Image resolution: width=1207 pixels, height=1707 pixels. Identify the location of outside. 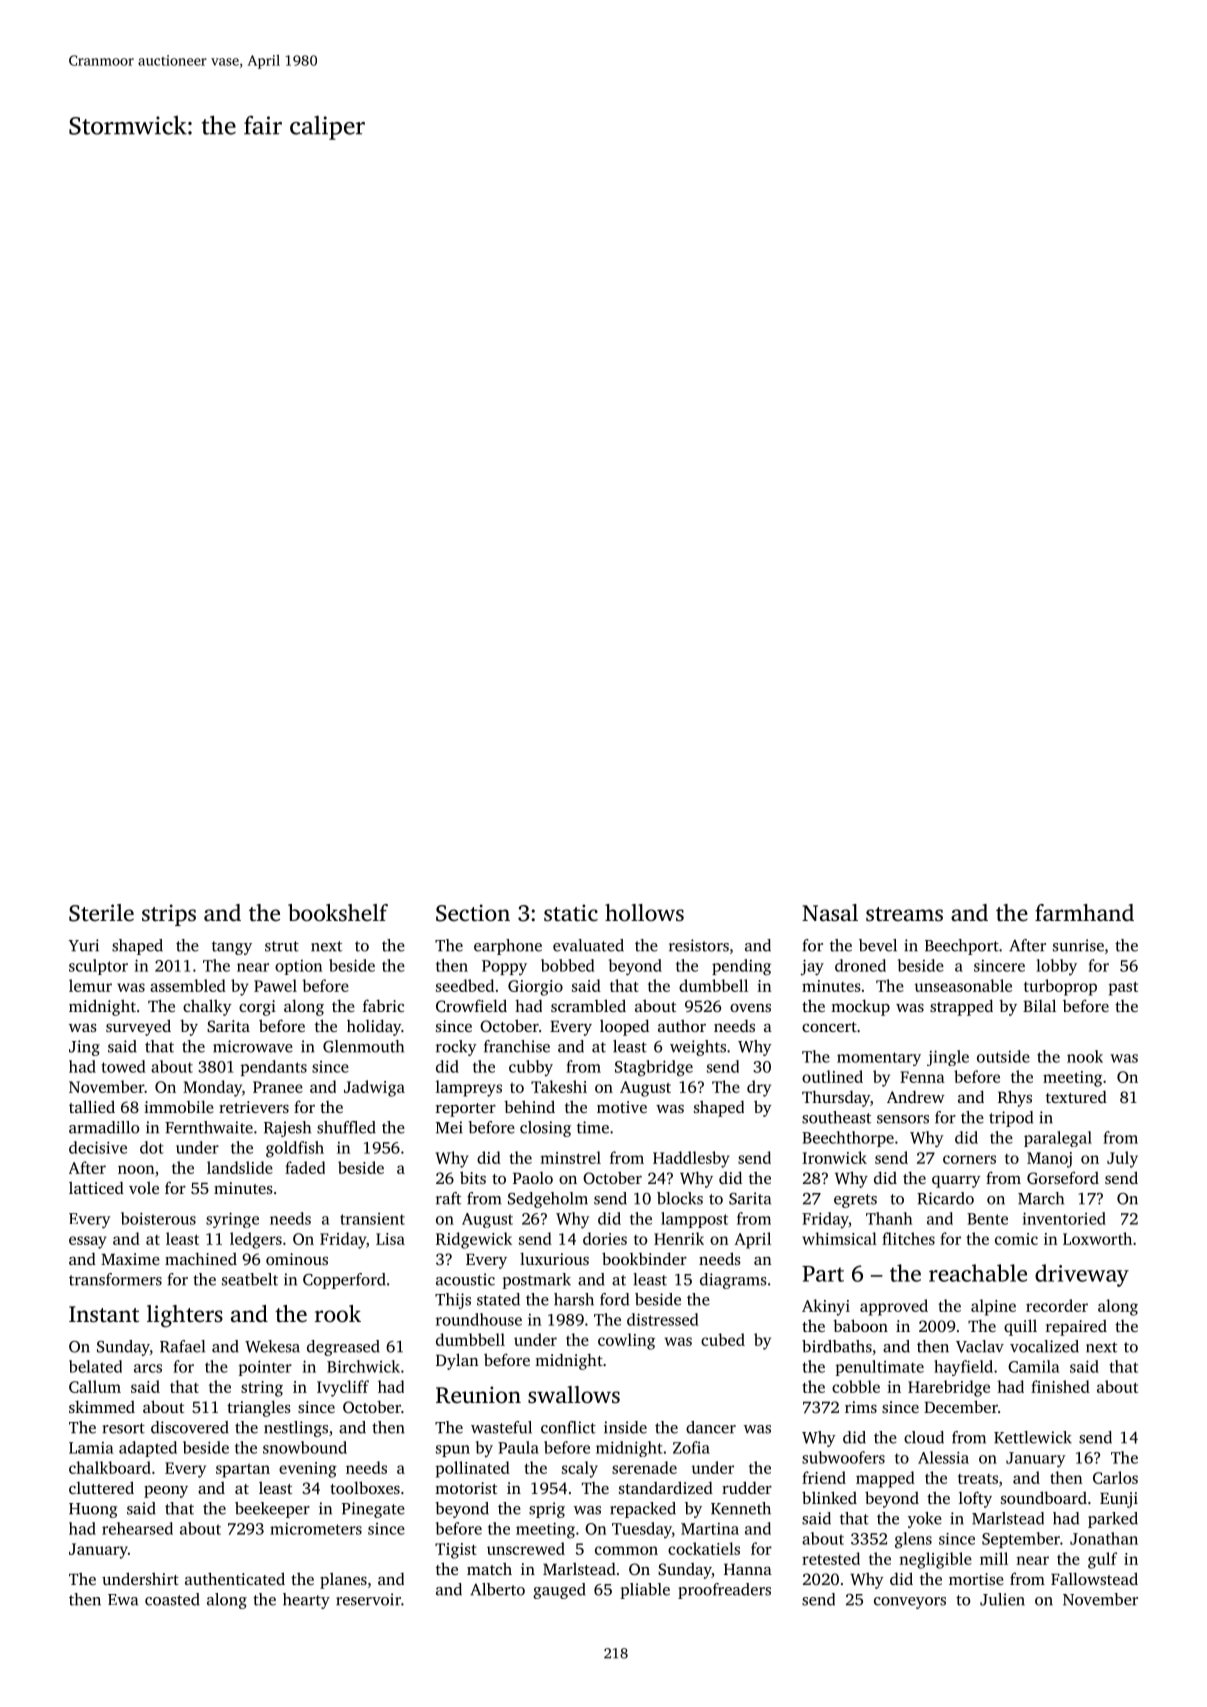
(1003, 1056).
